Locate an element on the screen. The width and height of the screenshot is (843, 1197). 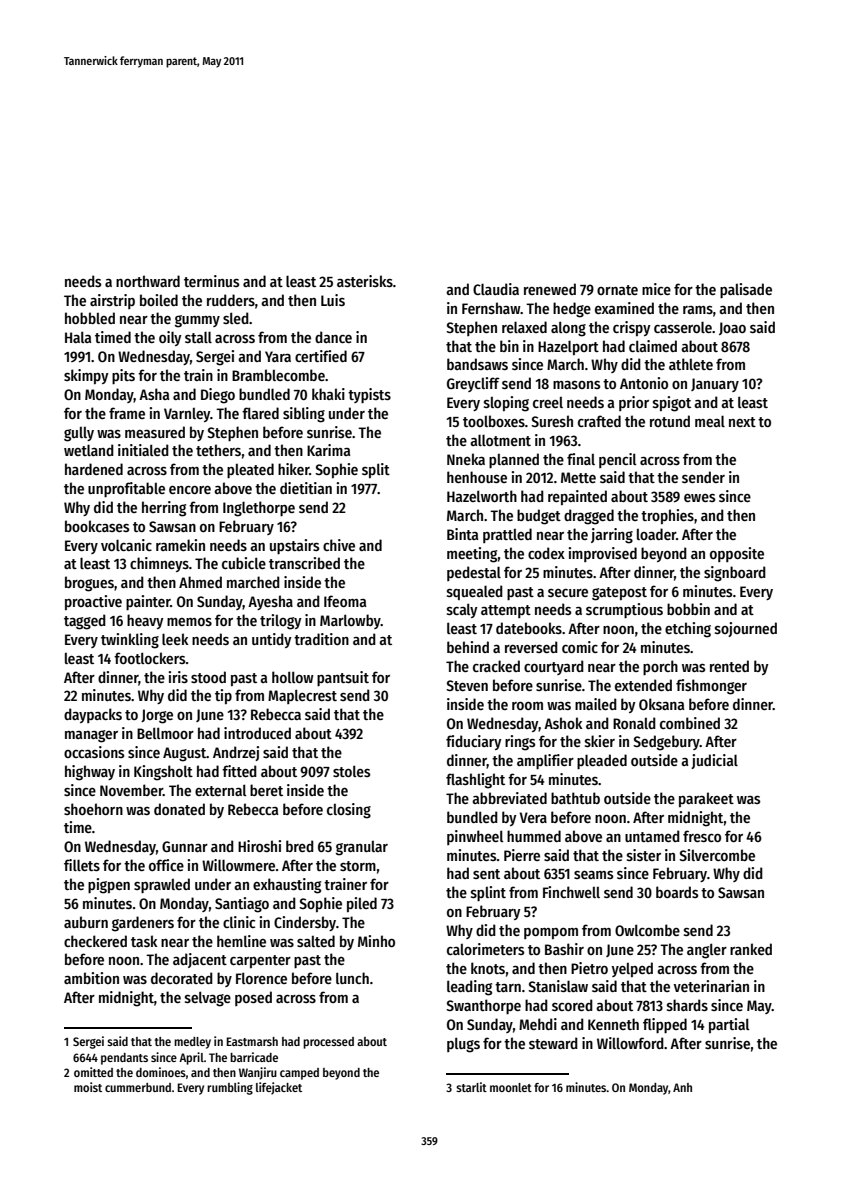
oily is located at coordinates (170, 338).
